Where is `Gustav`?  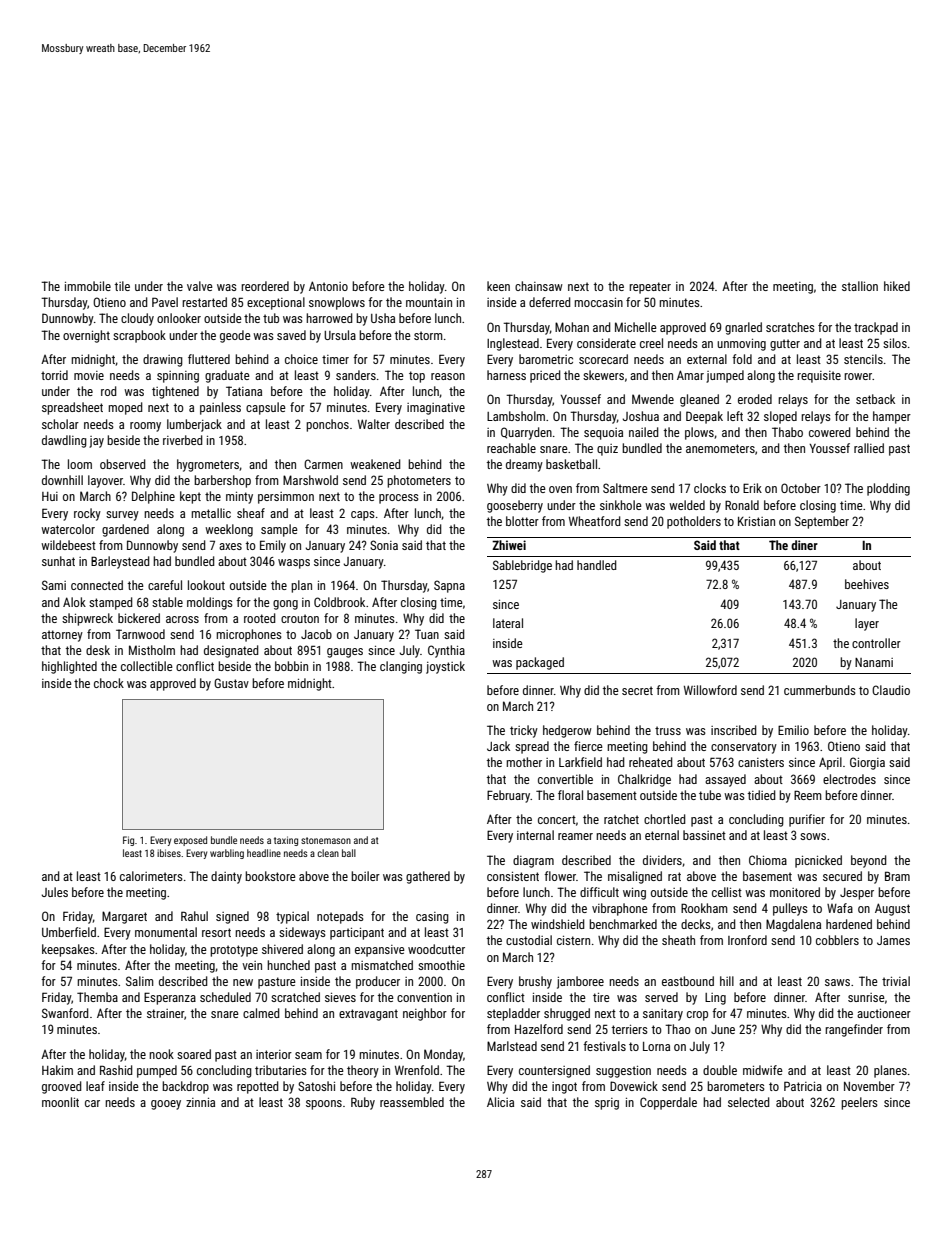 Gustav is located at coordinates (231, 683).
